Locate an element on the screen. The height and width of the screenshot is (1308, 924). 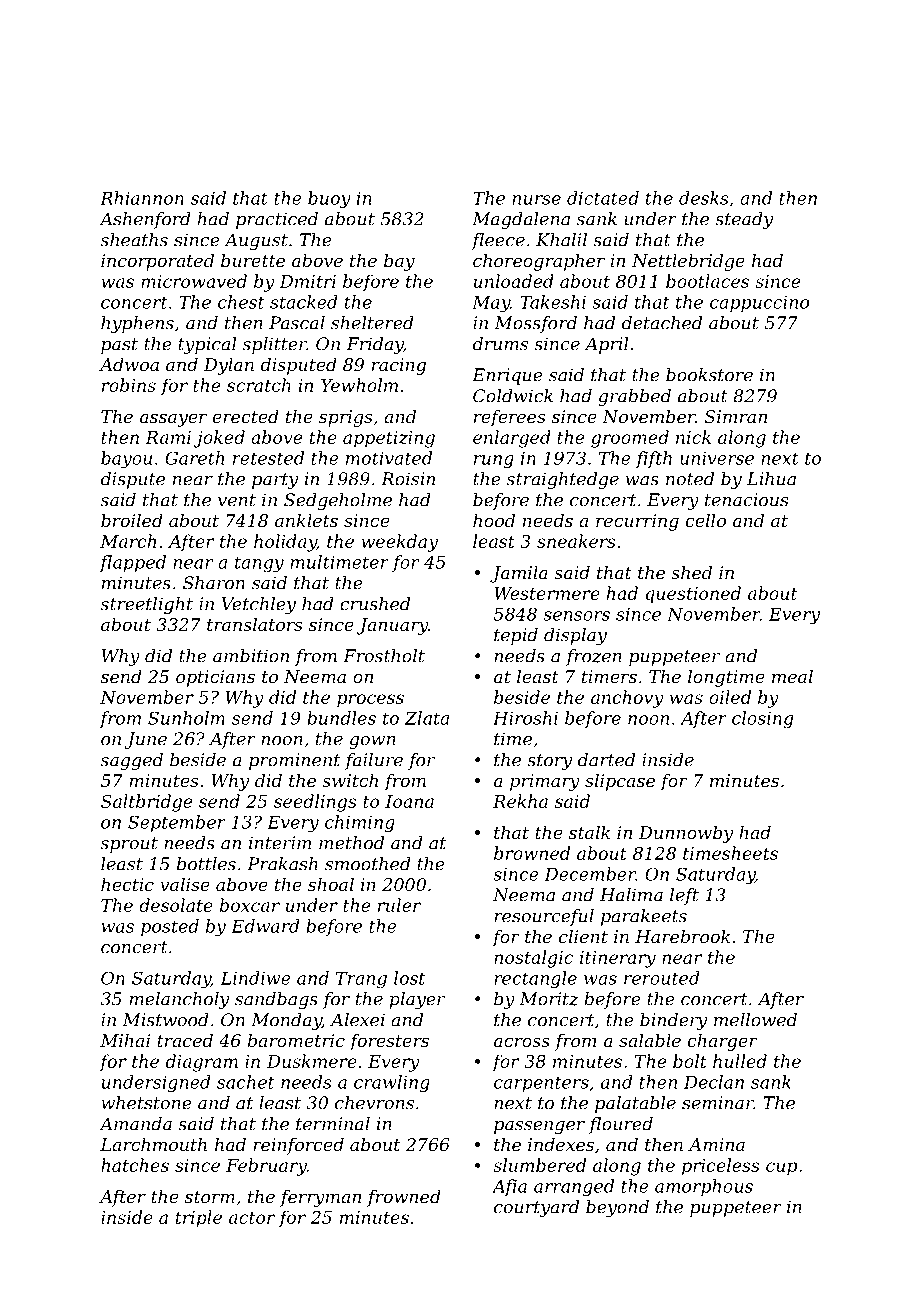
cappuccino is located at coordinates (759, 303).
